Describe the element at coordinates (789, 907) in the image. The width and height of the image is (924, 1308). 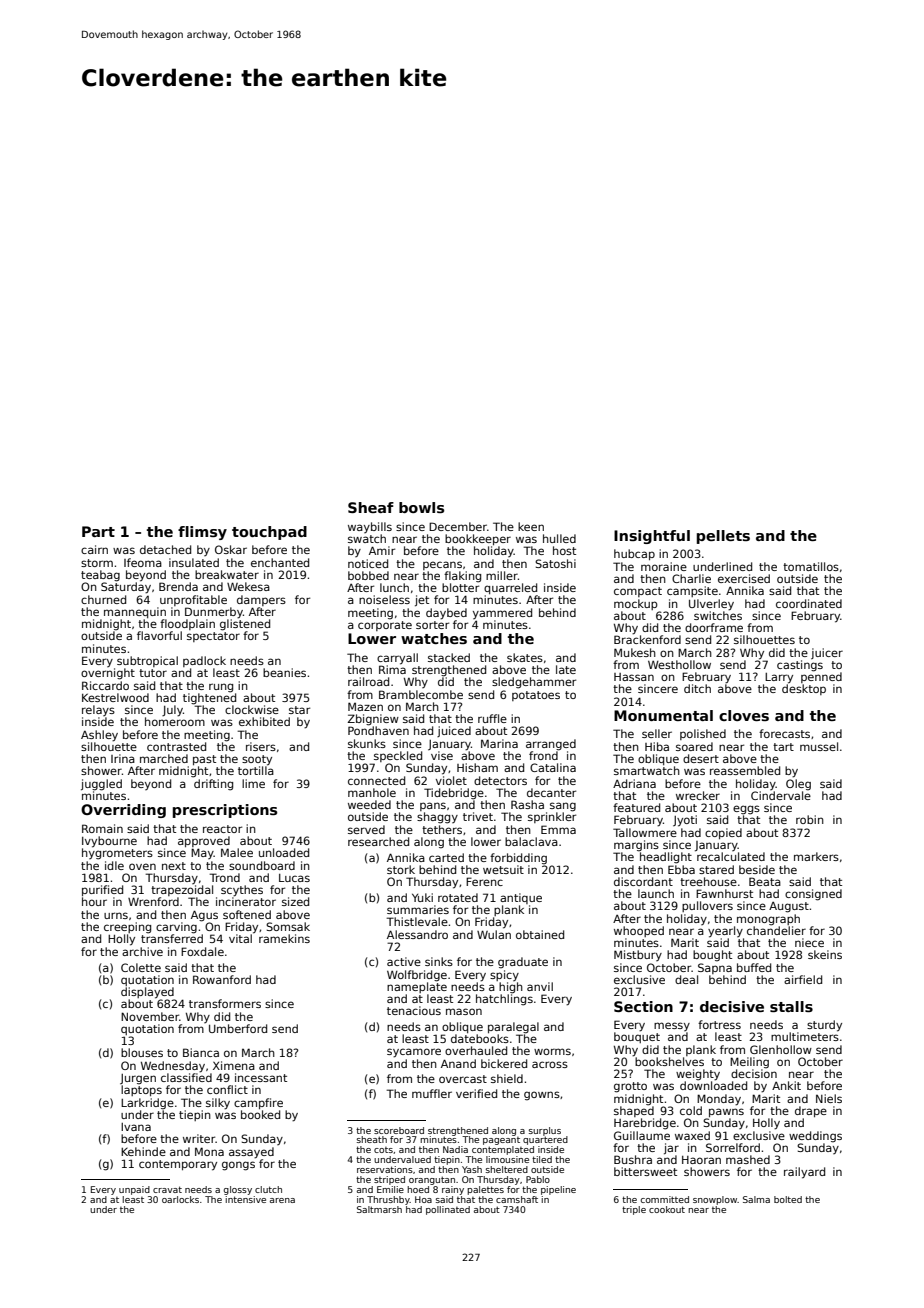
I see `August` at that location.
